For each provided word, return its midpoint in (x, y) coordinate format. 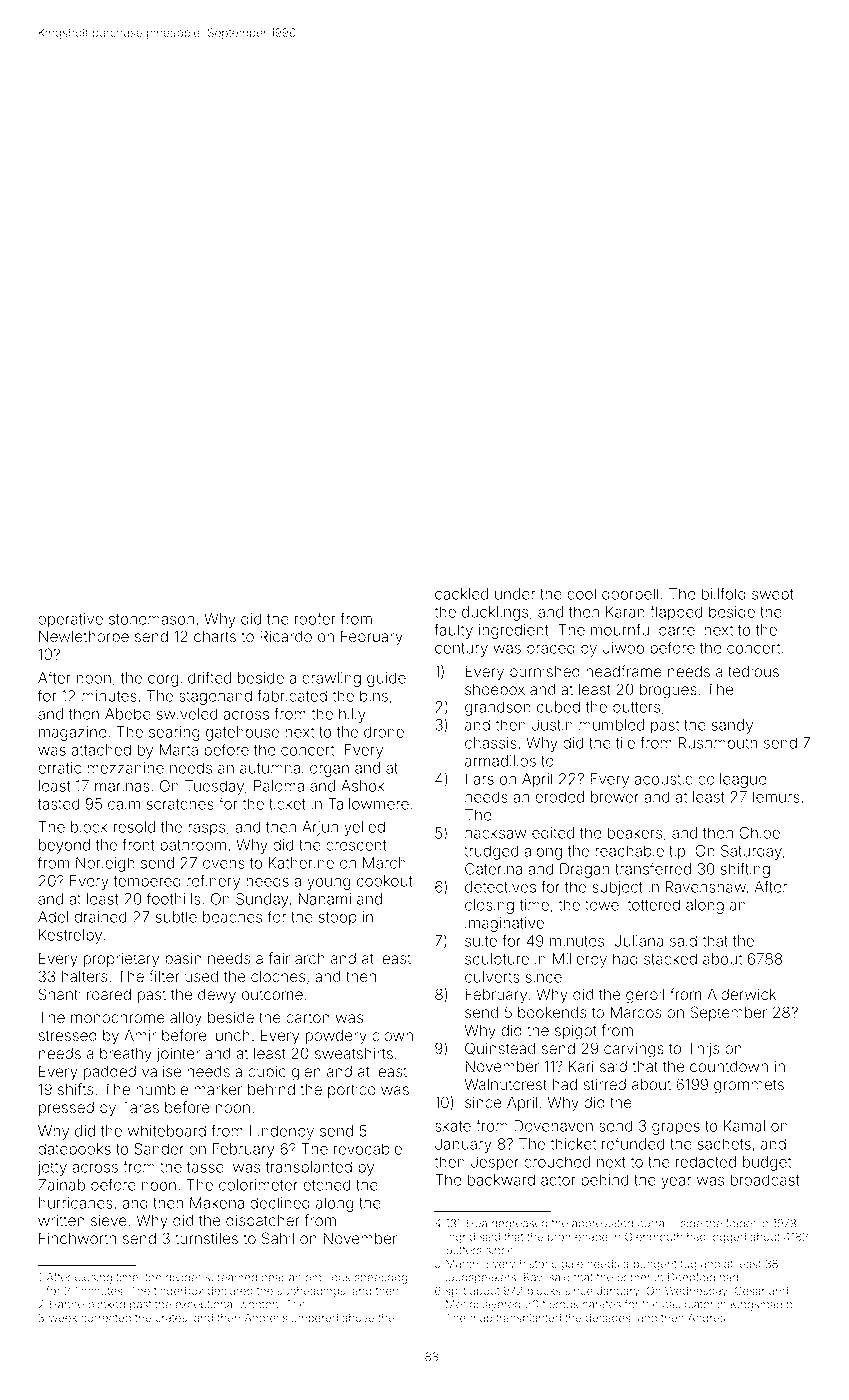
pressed (66, 1109)
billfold (724, 593)
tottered (653, 905)
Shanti (60, 994)
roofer (315, 618)
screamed (231, 1277)
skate (453, 1126)
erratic (59, 768)
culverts (492, 977)
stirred (604, 1084)
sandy (732, 726)
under (515, 594)
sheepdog (381, 1278)
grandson (498, 708)
